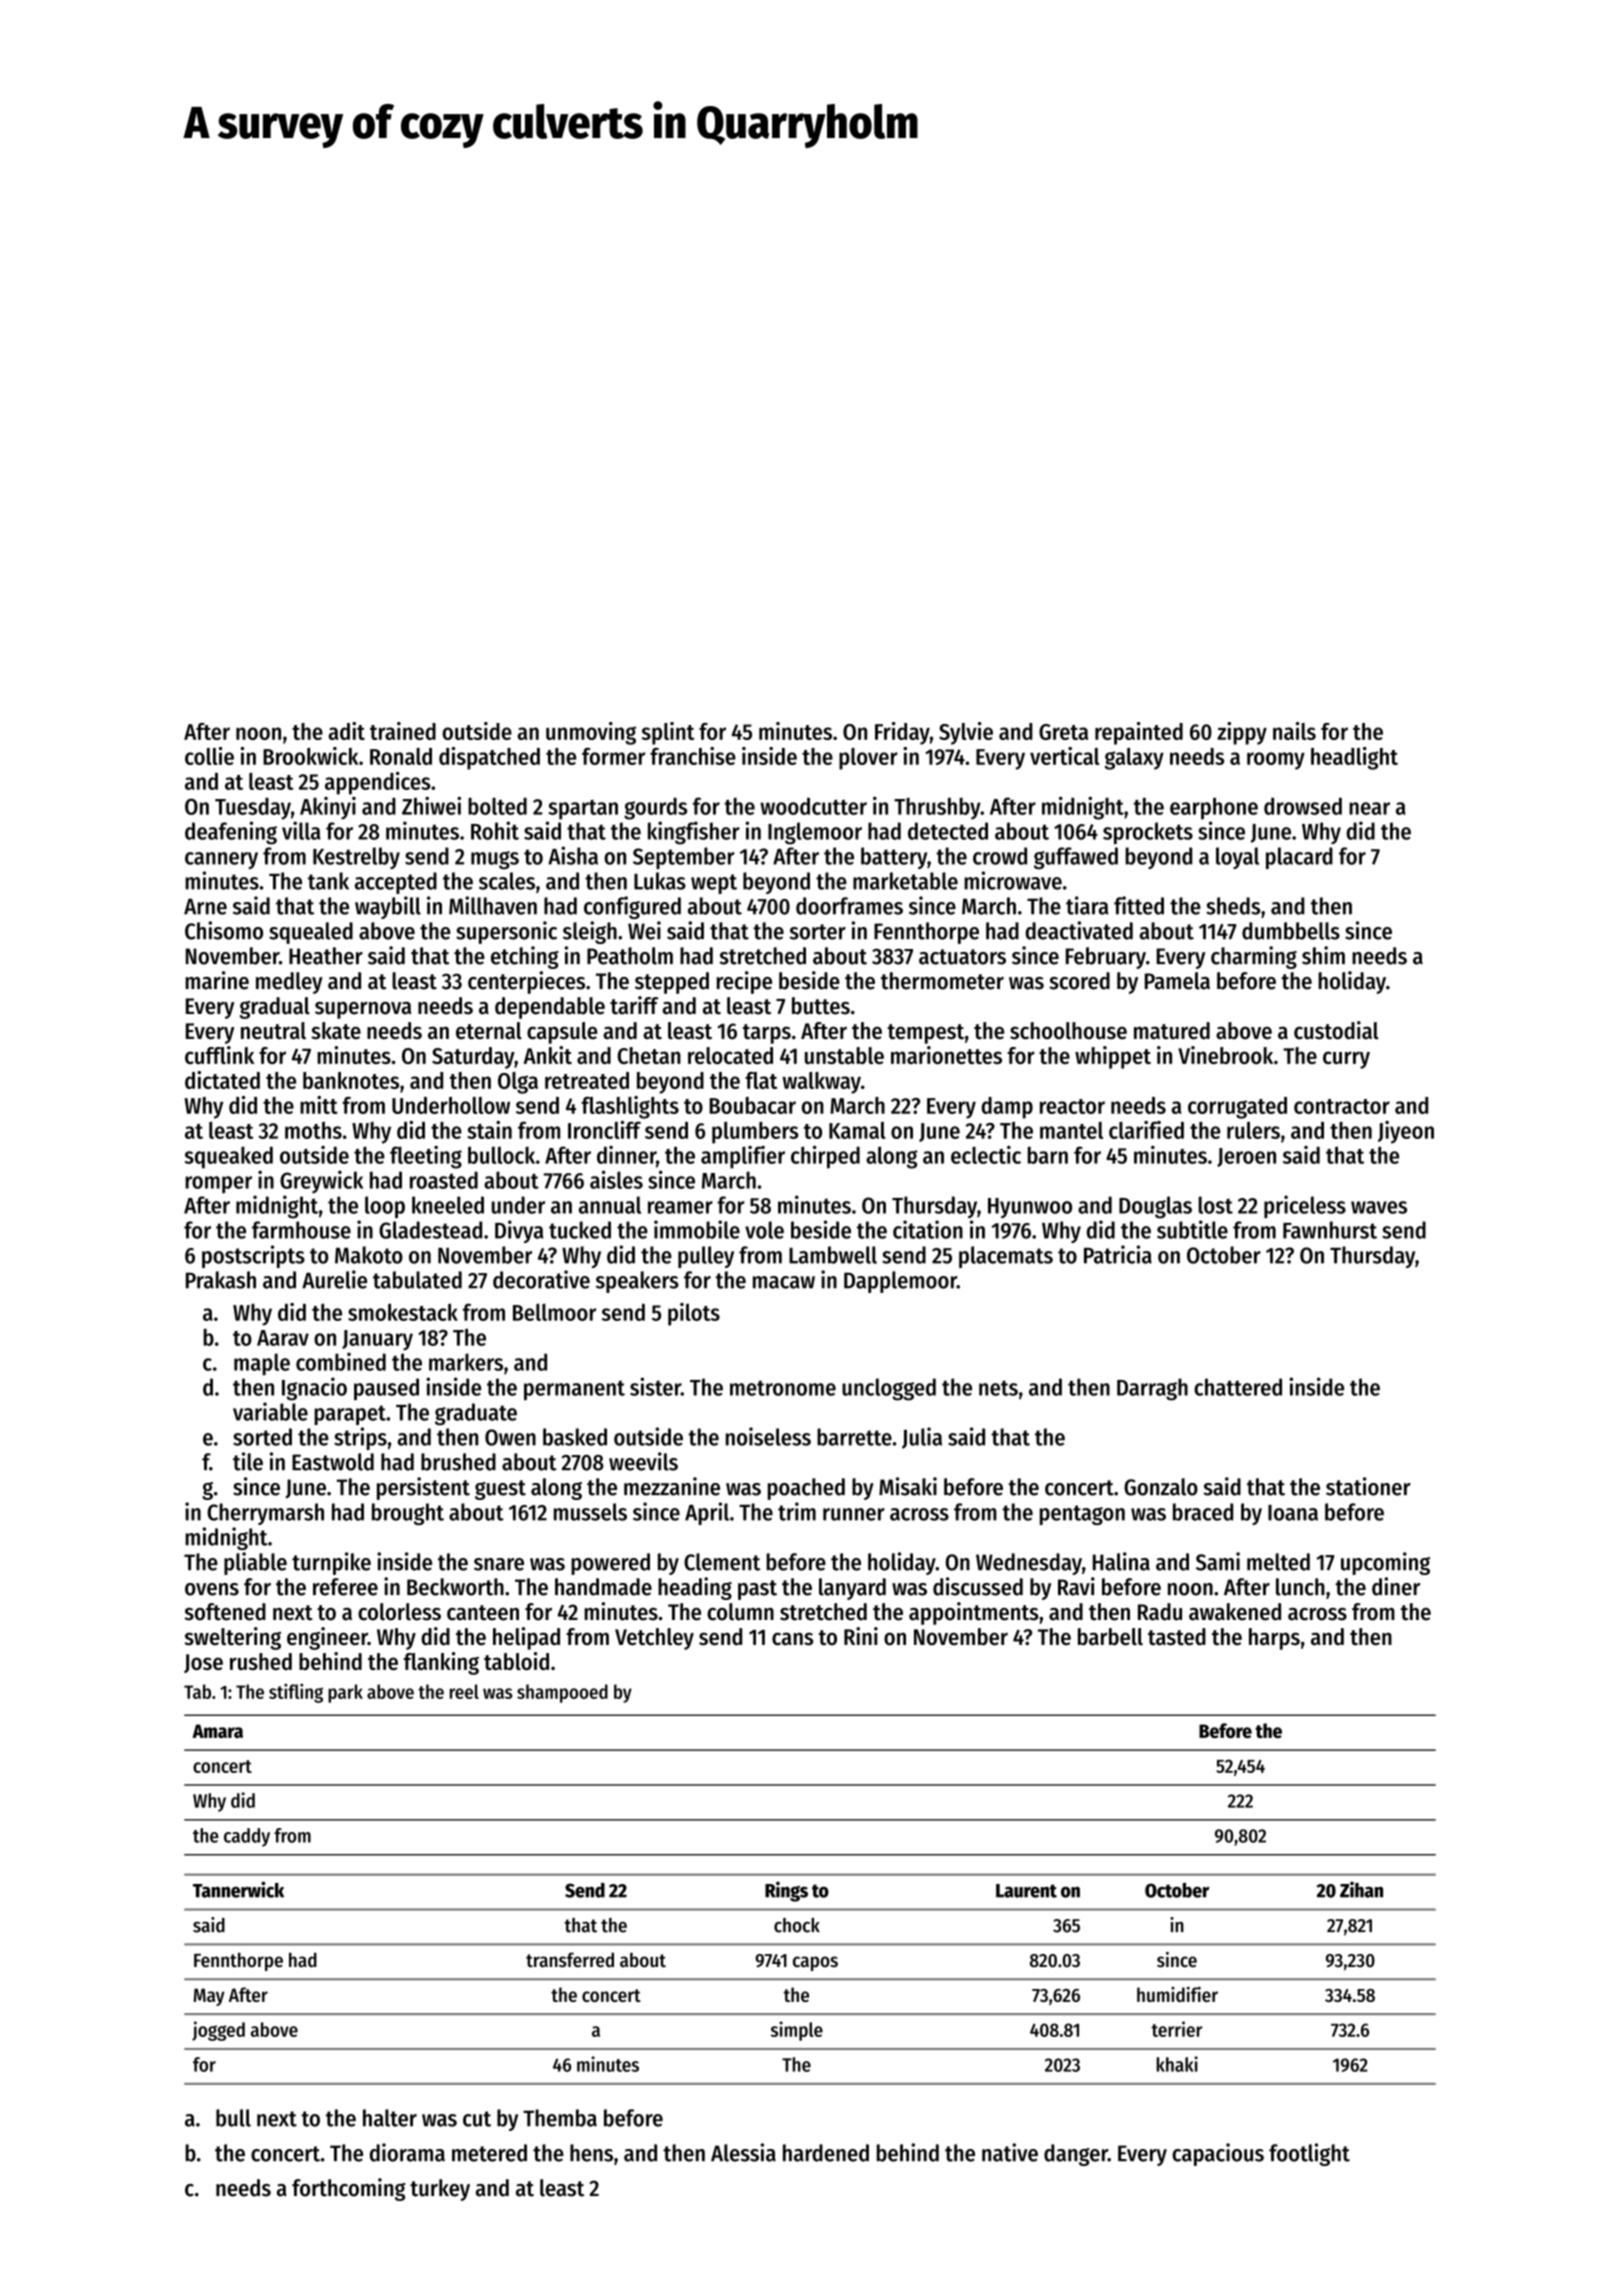  I want to click on turkey, so click(440, 2190).
